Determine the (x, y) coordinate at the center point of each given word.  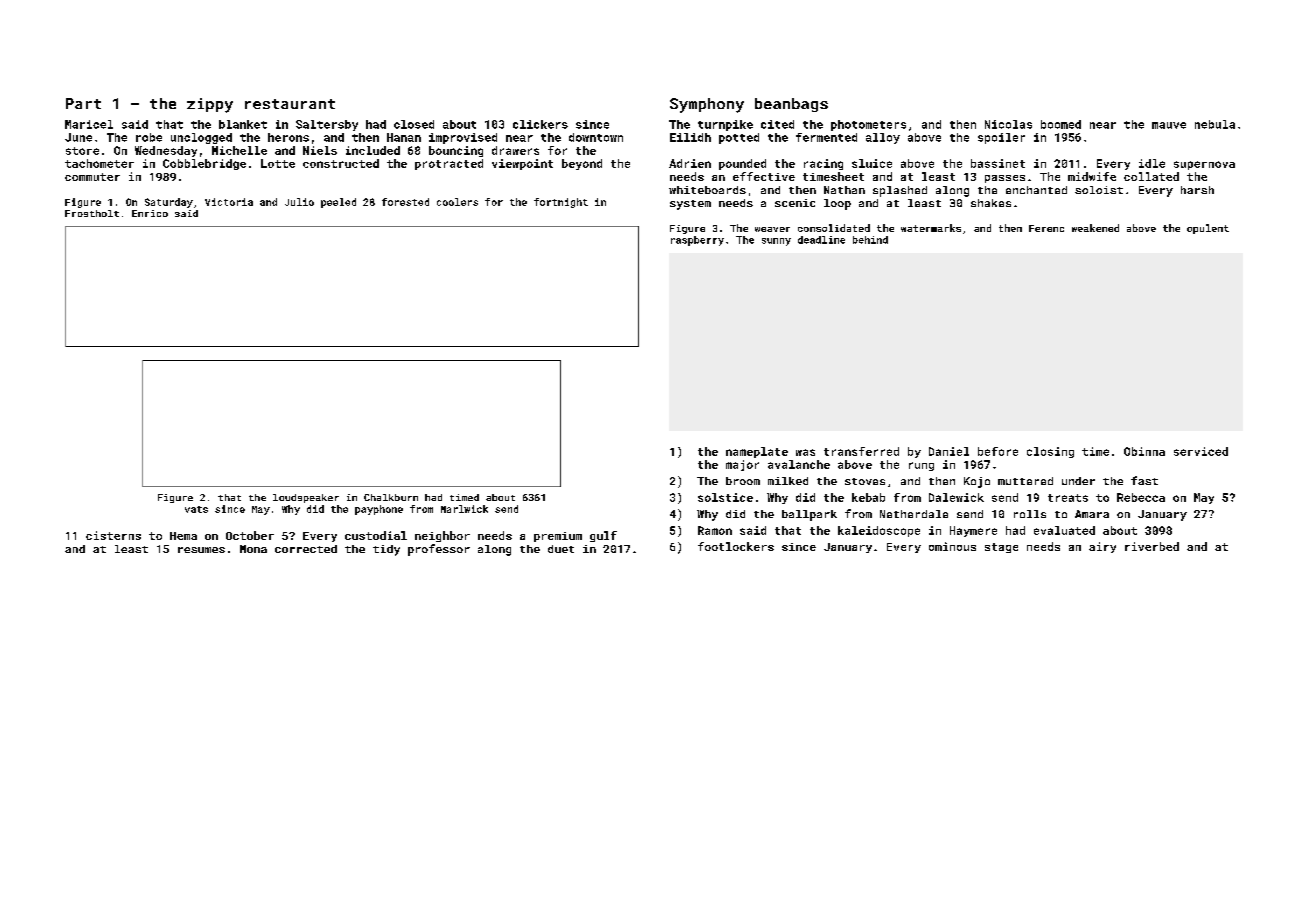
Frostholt (92, 213)
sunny (776, 242)
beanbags (791, 105)
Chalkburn (391, 497)
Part (83, 103)
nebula (1215, 124)
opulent (1208, 229)
